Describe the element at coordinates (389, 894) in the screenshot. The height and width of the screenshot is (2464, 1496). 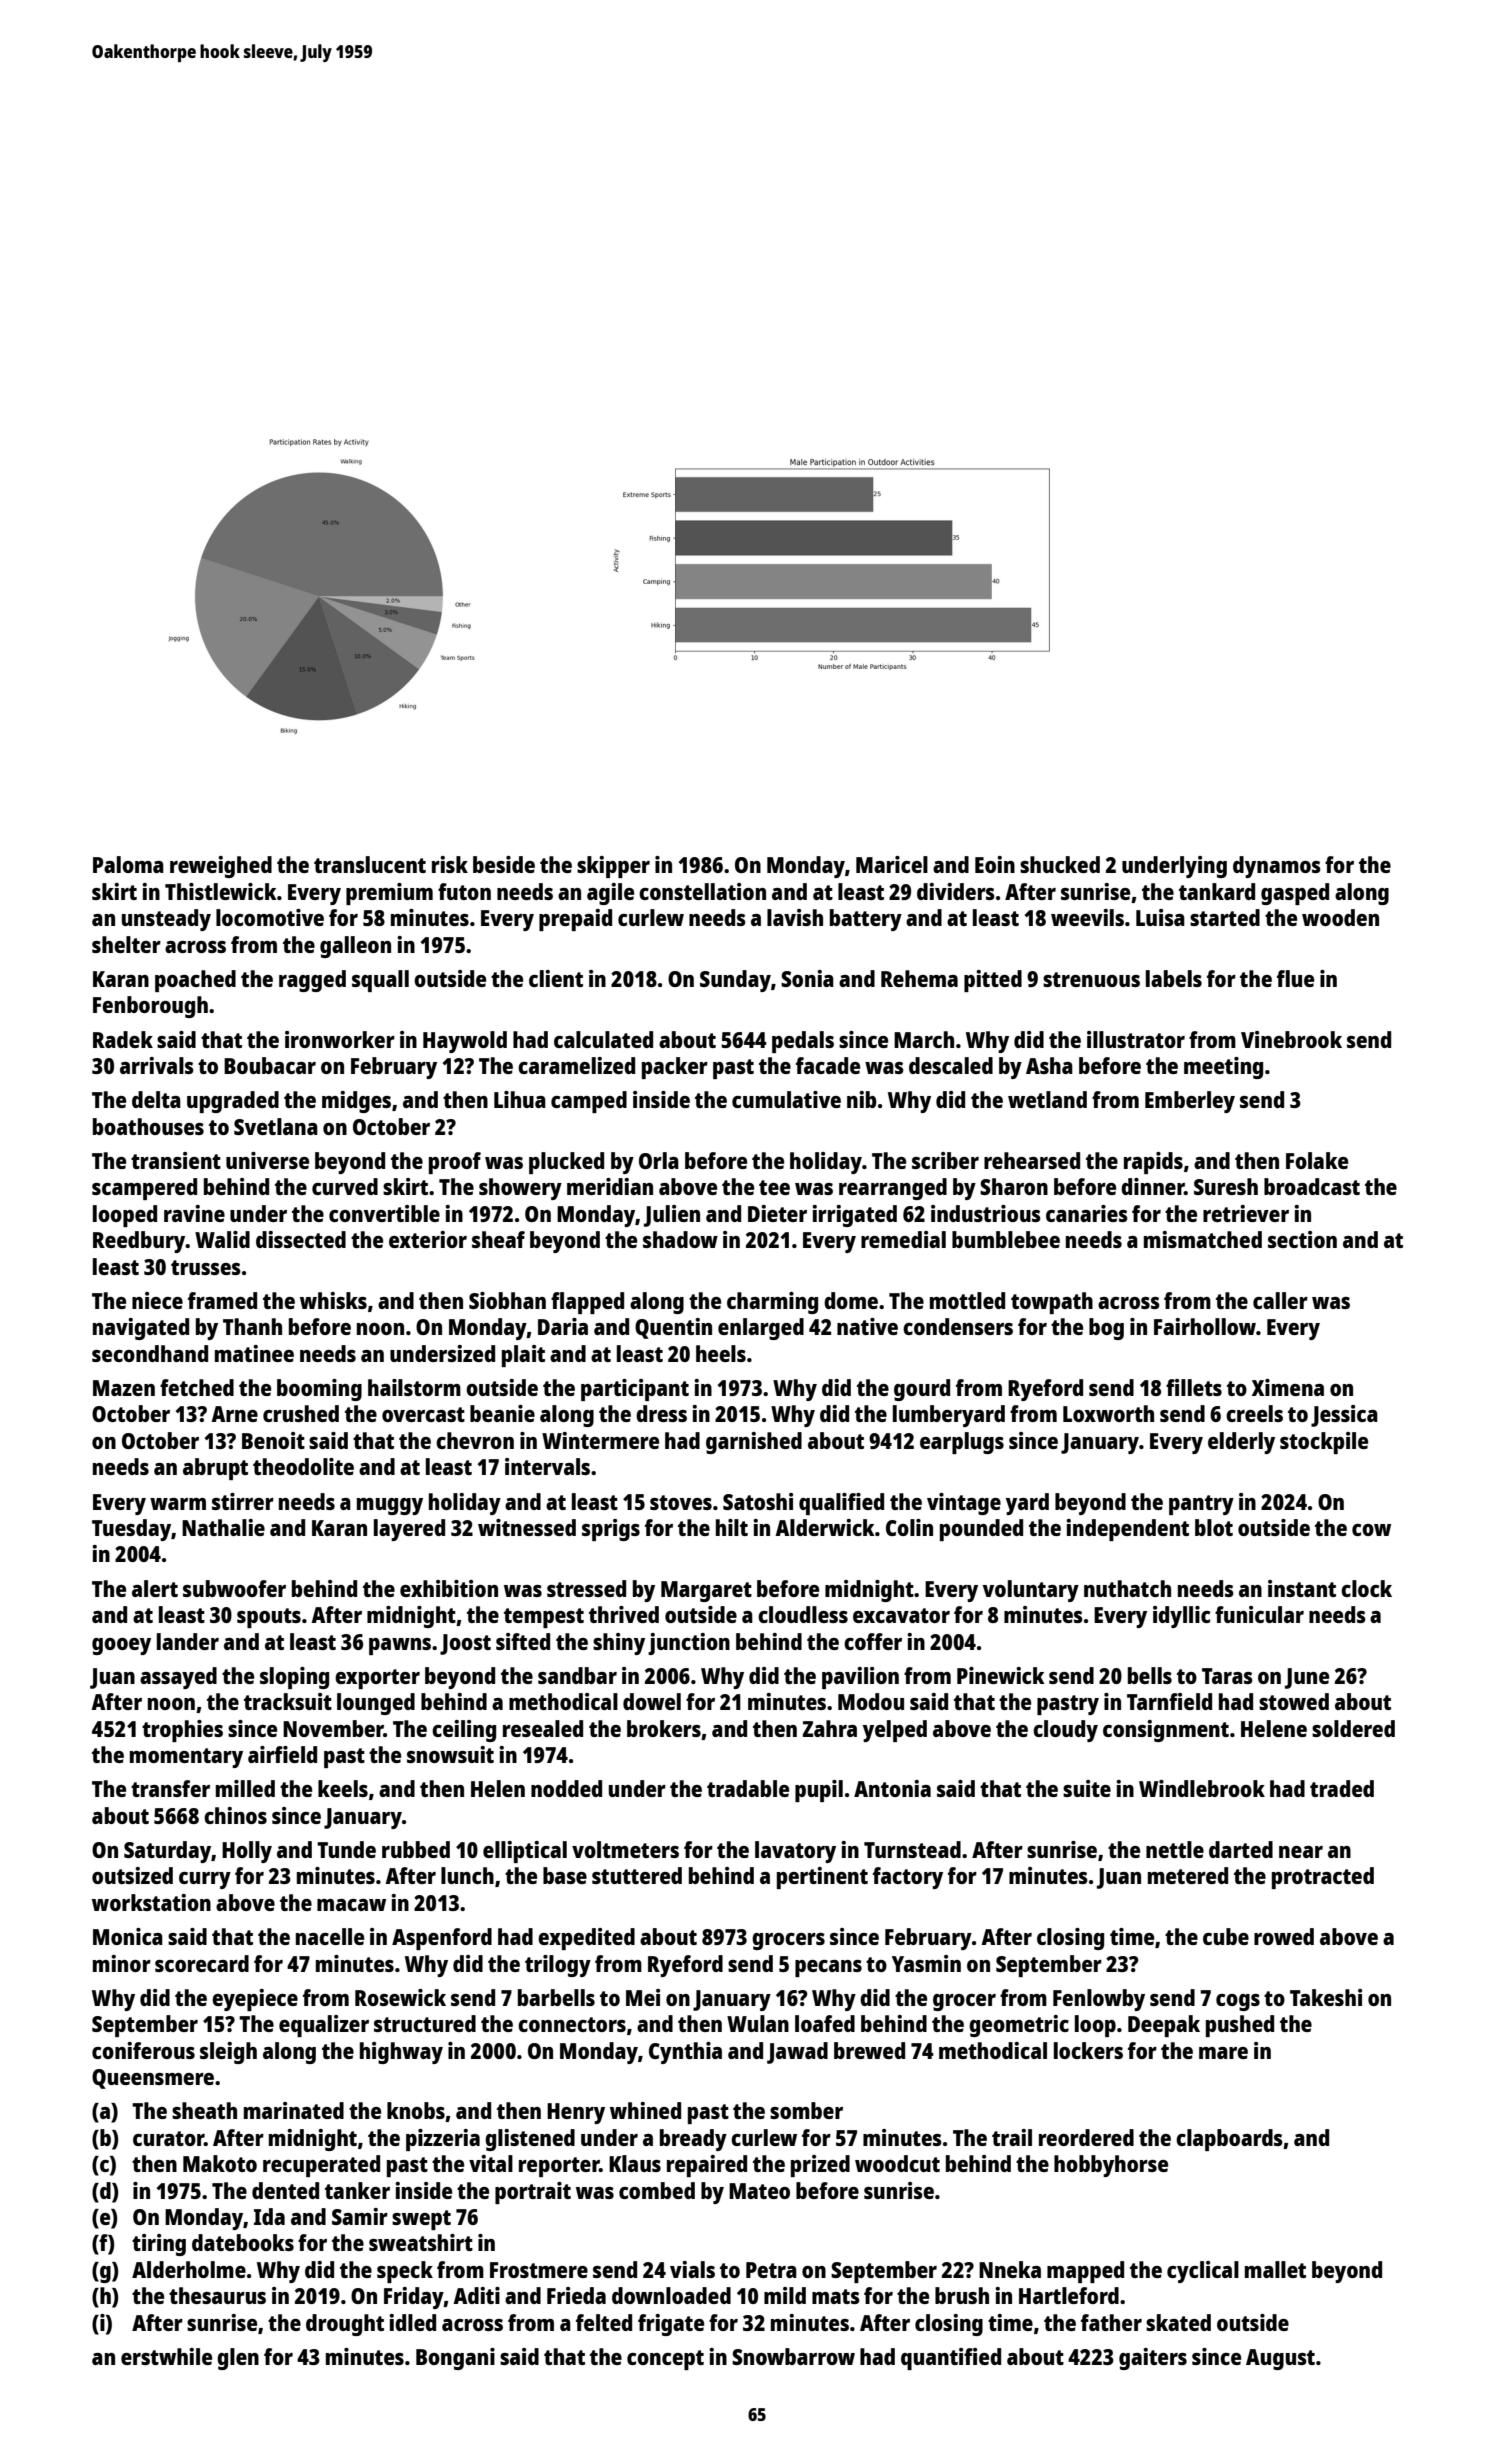
I see `premium` at that location.
